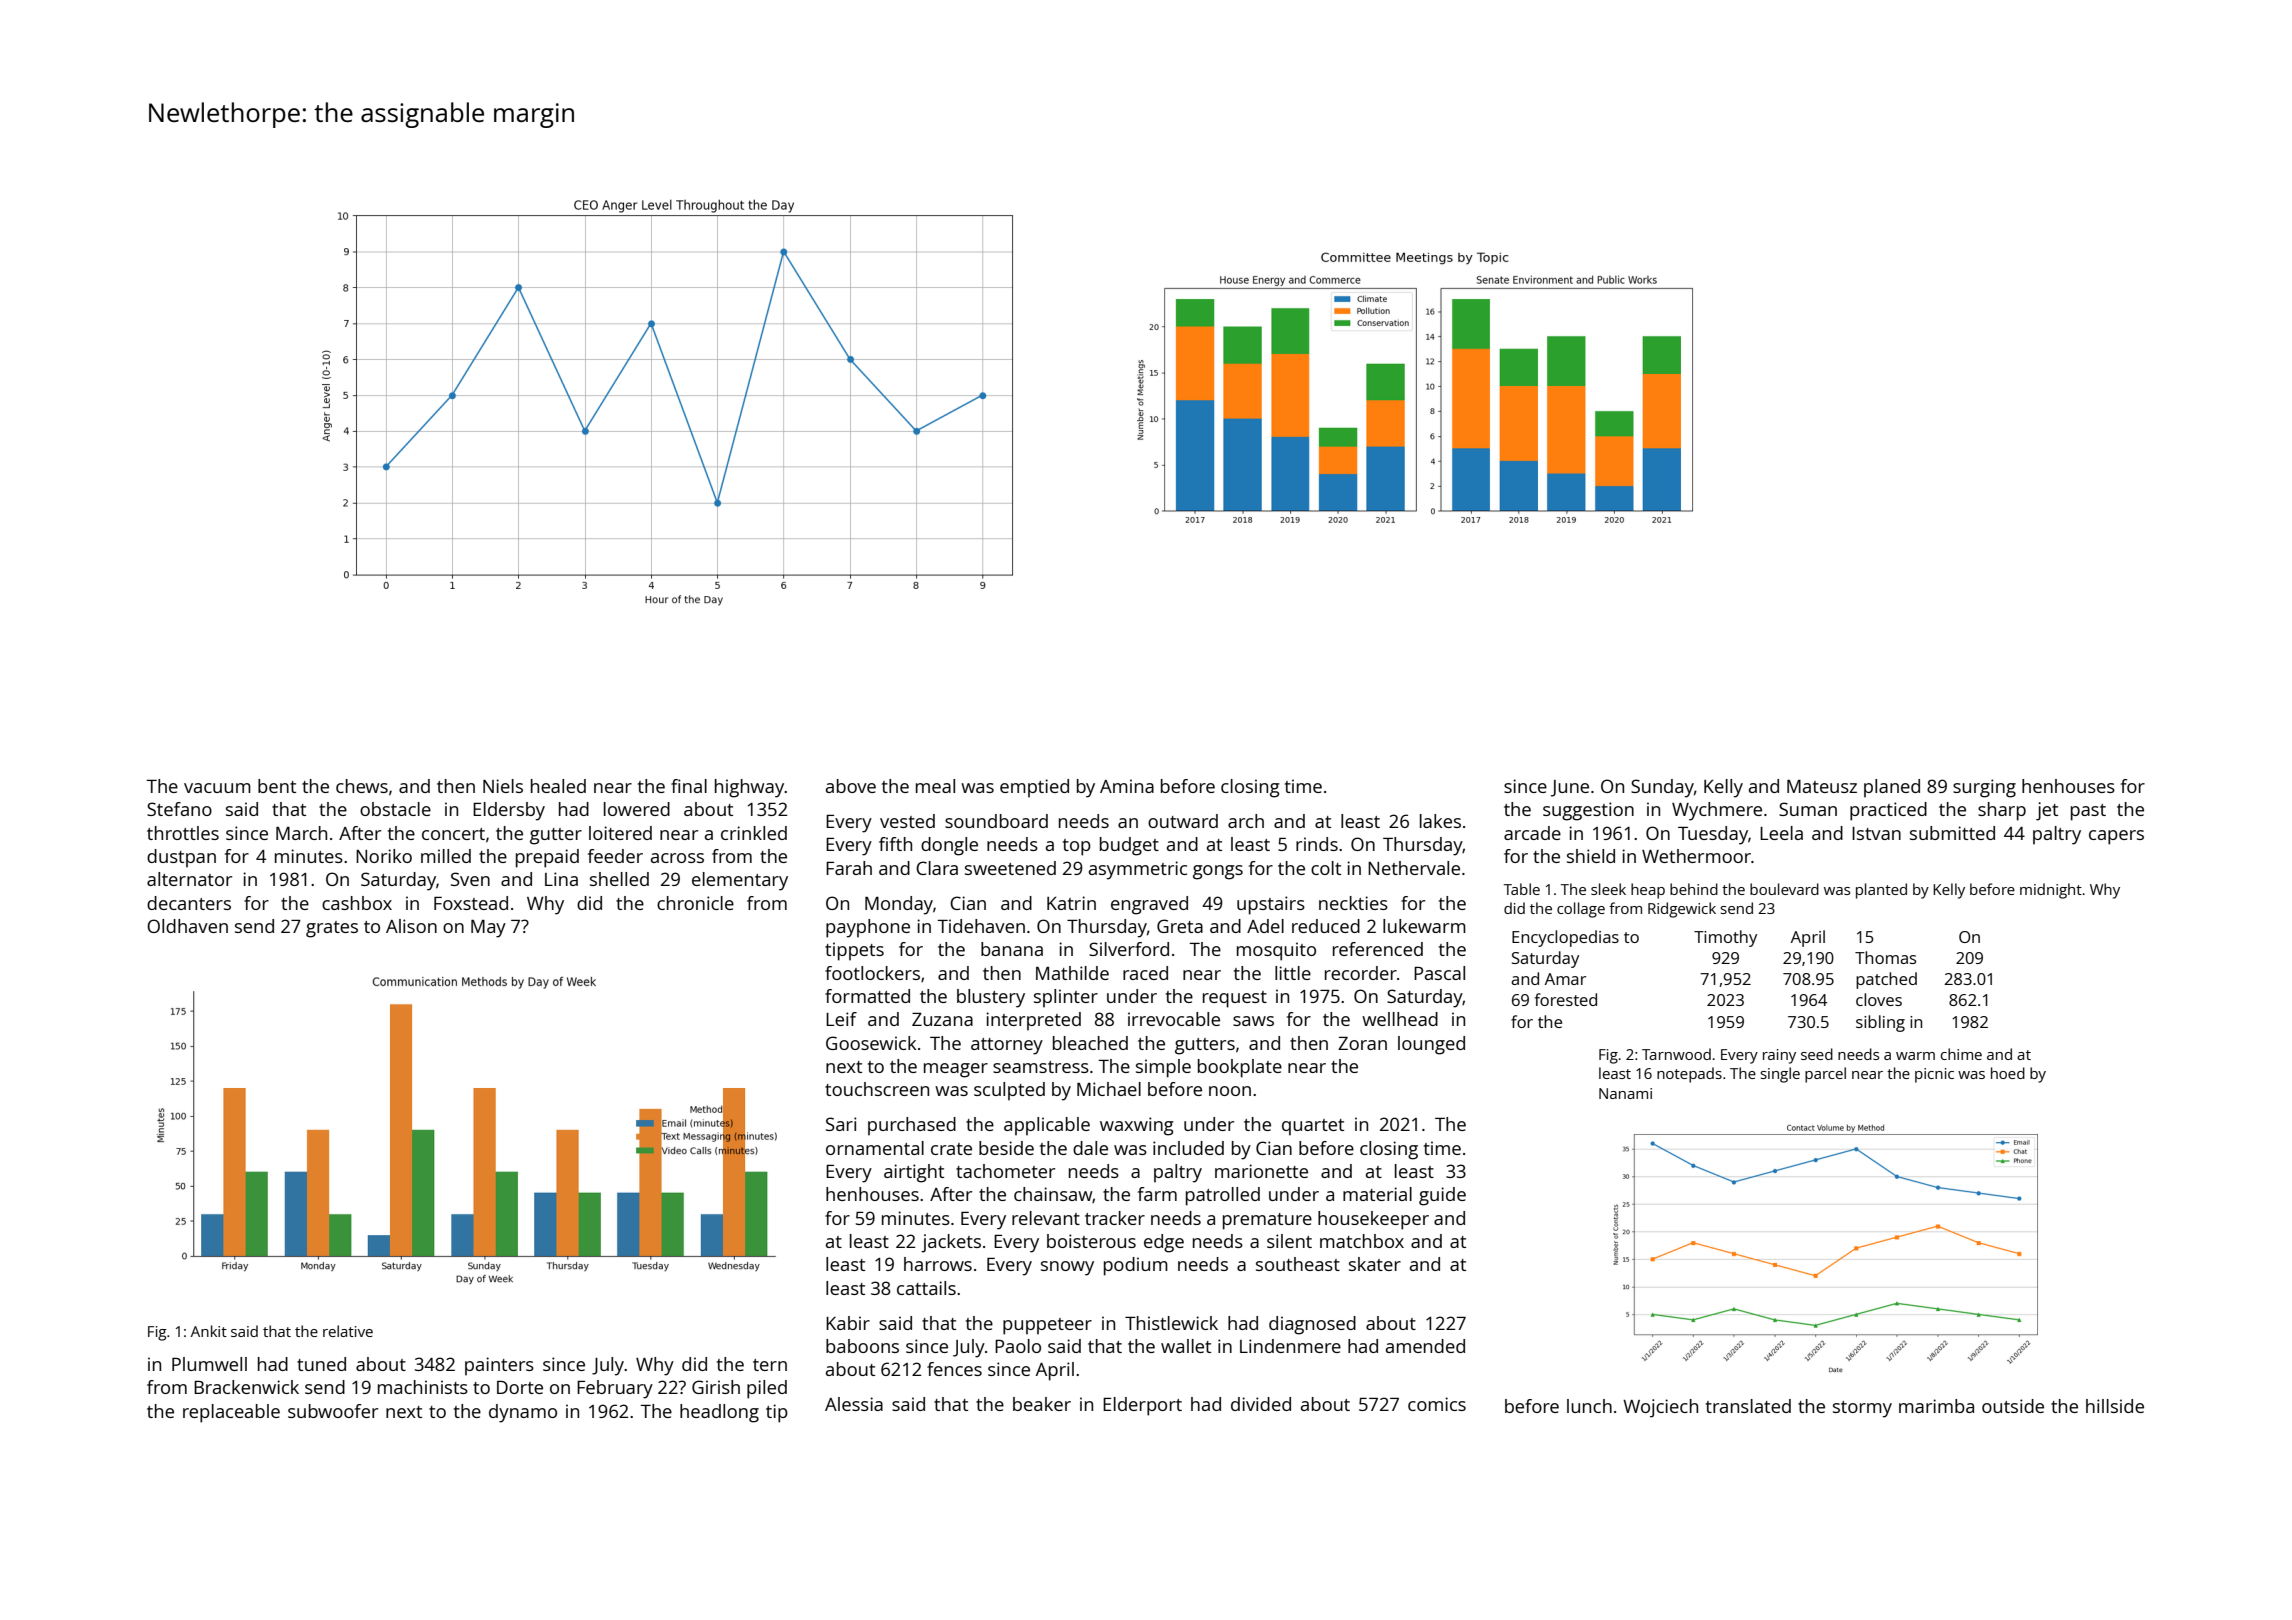 This screenshot has height=1620, width=2292. What do you see at coordinates (1186, 1346) in the screenshot?
I see `wallet` at bounding box center [1186, 1346].
